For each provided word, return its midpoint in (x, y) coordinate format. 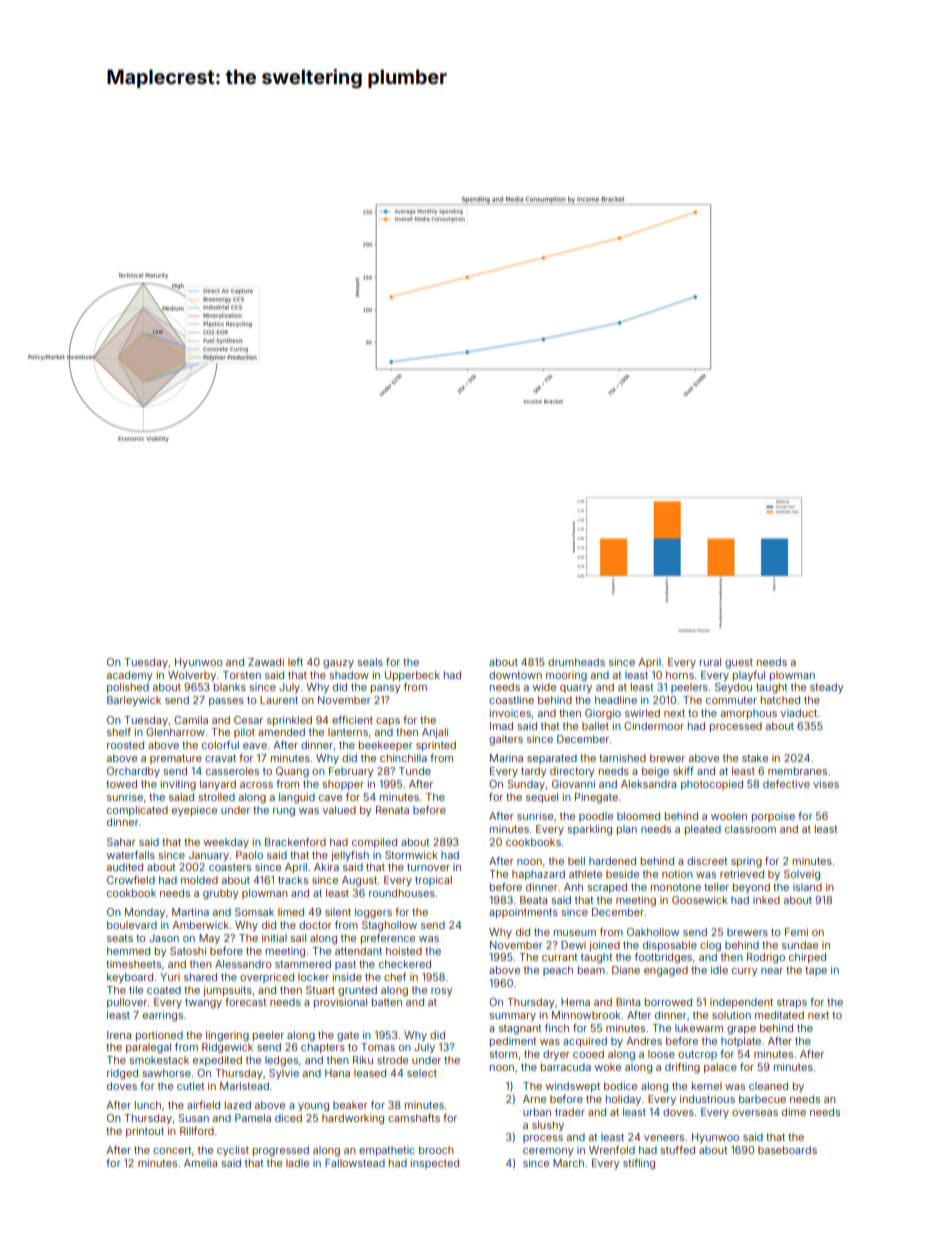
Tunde (415, 771)
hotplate (741, 1042)
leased (370, 1073)
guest (739, 664)
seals (370, 662)
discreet (707, 861)
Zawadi (266, 662)
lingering (227, 1036)
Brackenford (295, 841)
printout (145, 1132)
